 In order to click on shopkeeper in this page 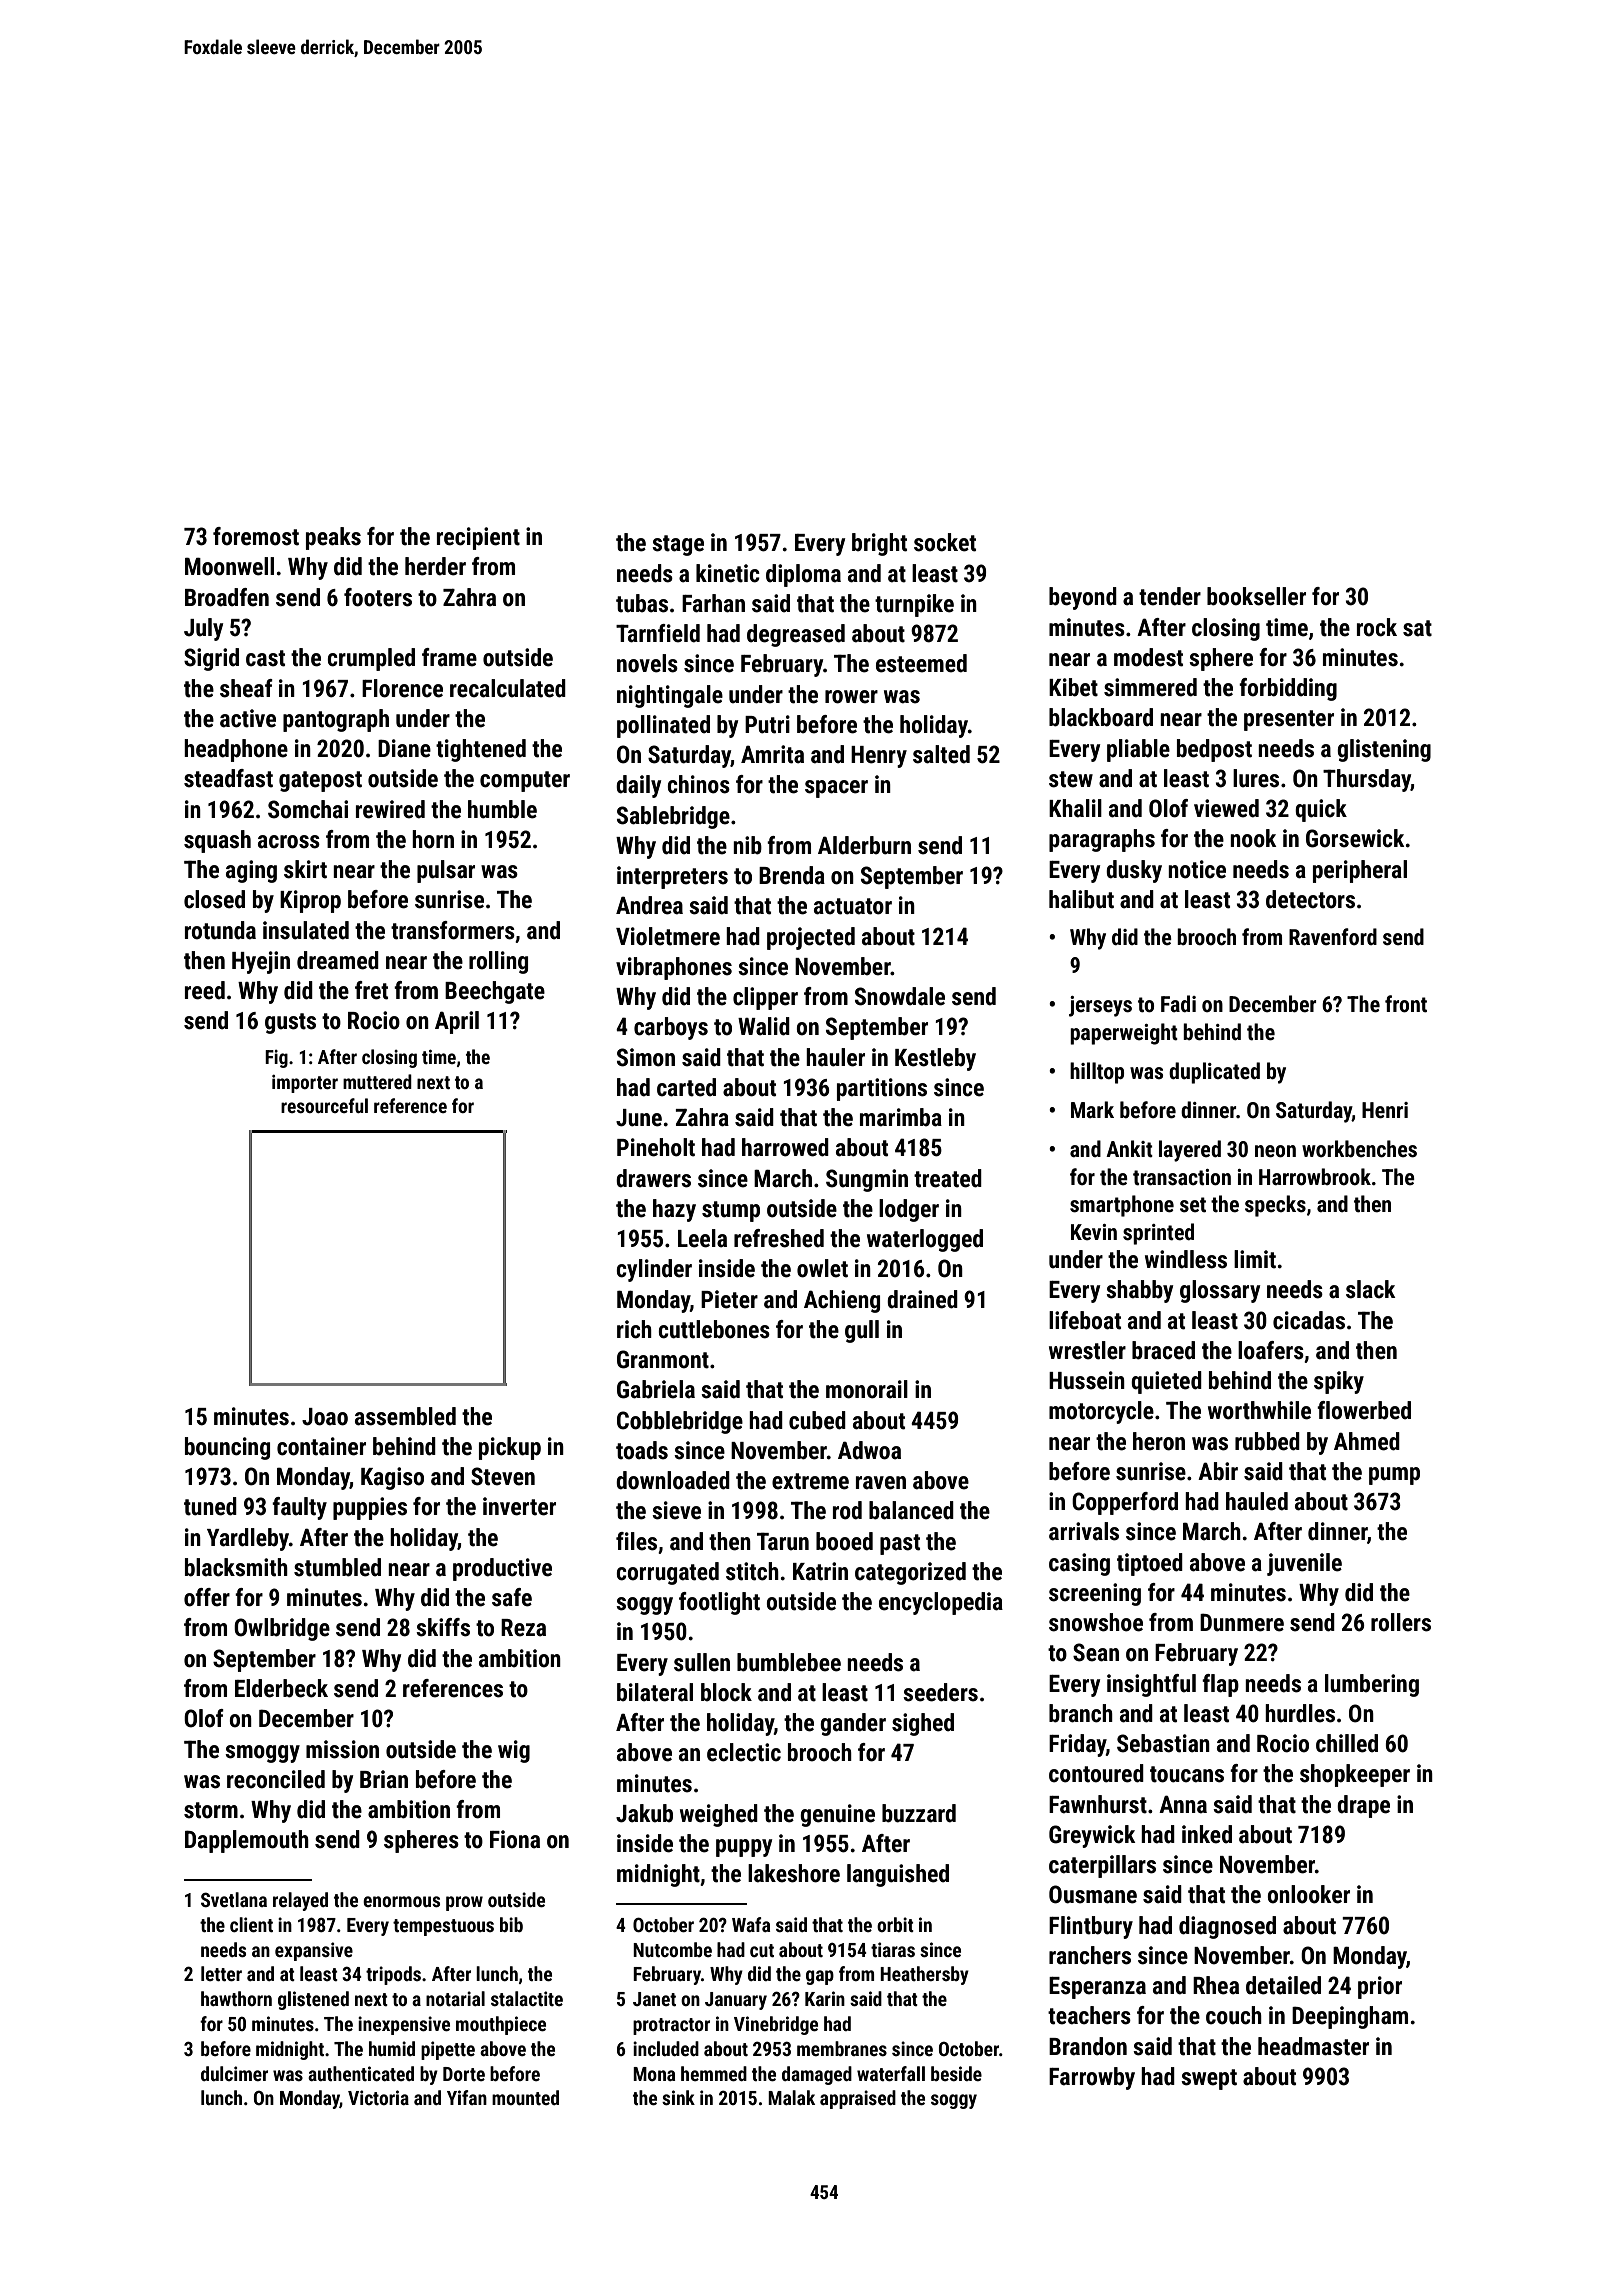, I will do `click(1355, 1775)`.
